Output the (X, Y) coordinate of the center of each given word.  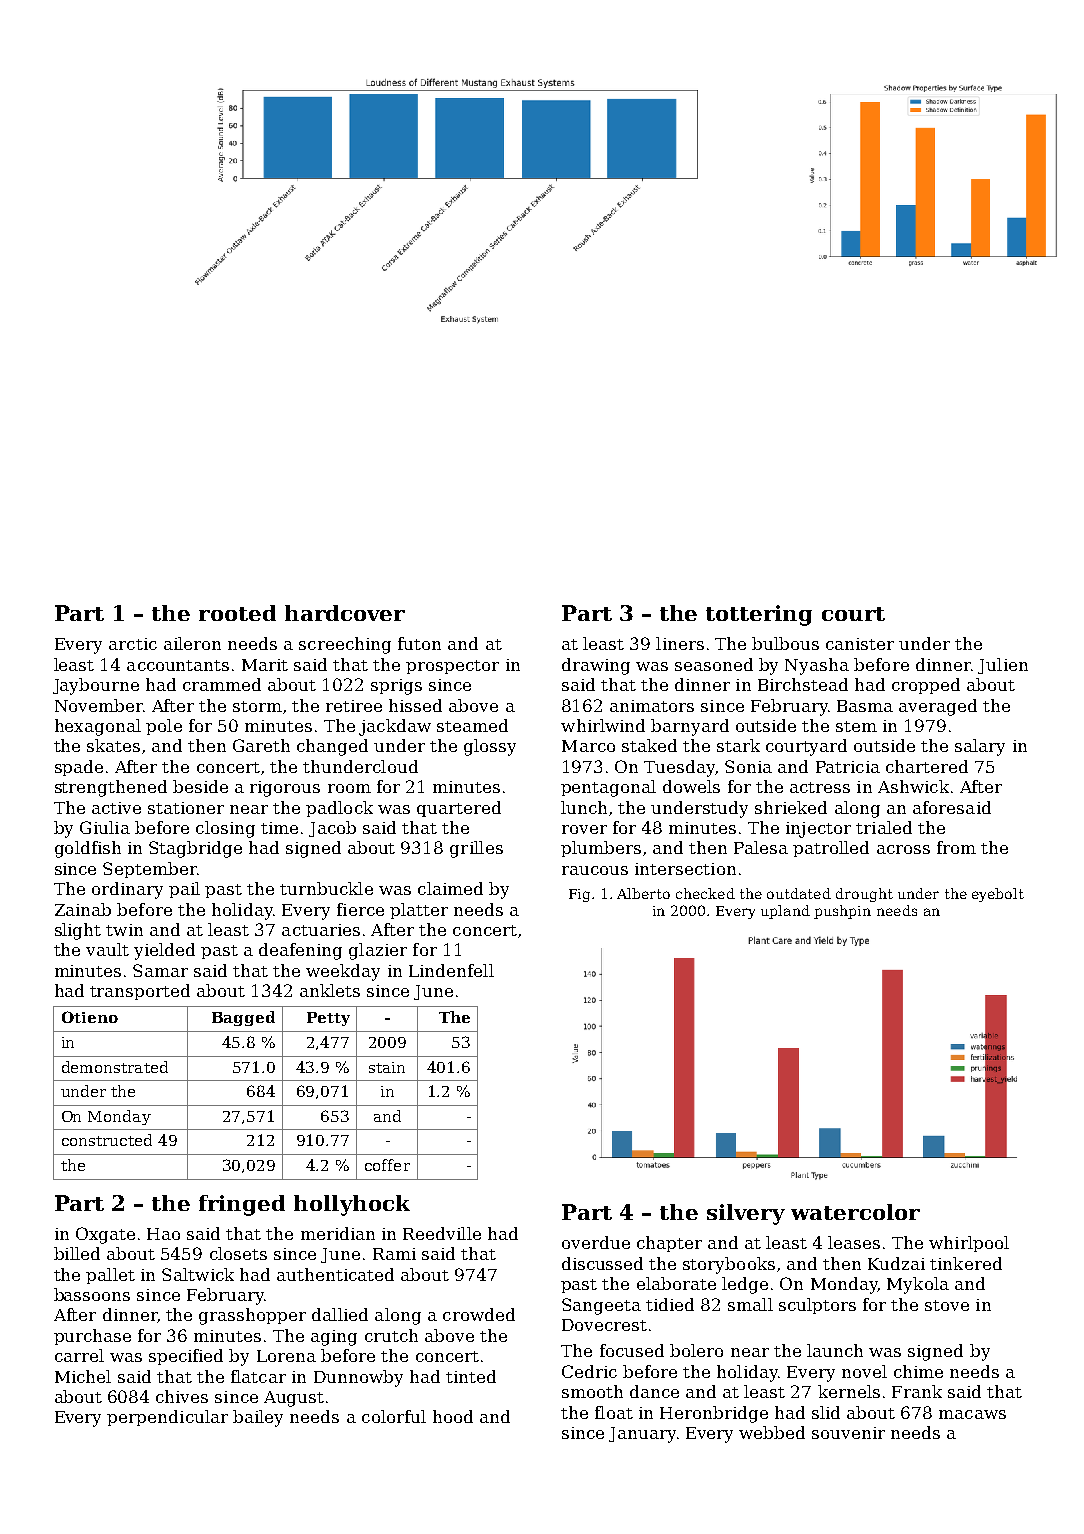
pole (164, 727)
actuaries (321, 930)
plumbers (601, 849)
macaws (972, 1414)
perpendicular (167, 1418)
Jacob (332, 829)
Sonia (748, 766)
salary (980, 747)
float (614, 1412)
